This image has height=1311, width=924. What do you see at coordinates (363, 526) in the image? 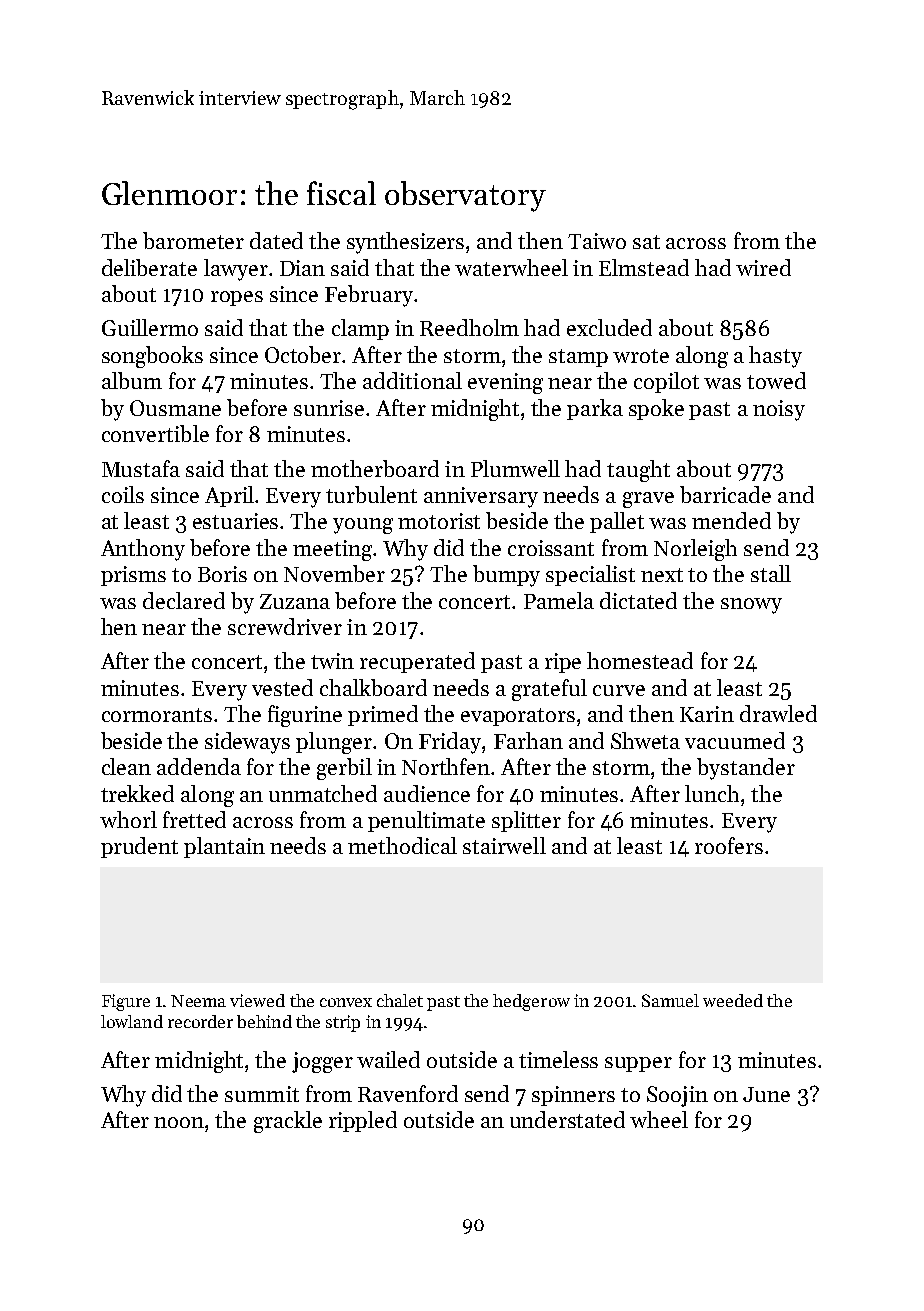
I see `young` at bounding box center [363, 526].
